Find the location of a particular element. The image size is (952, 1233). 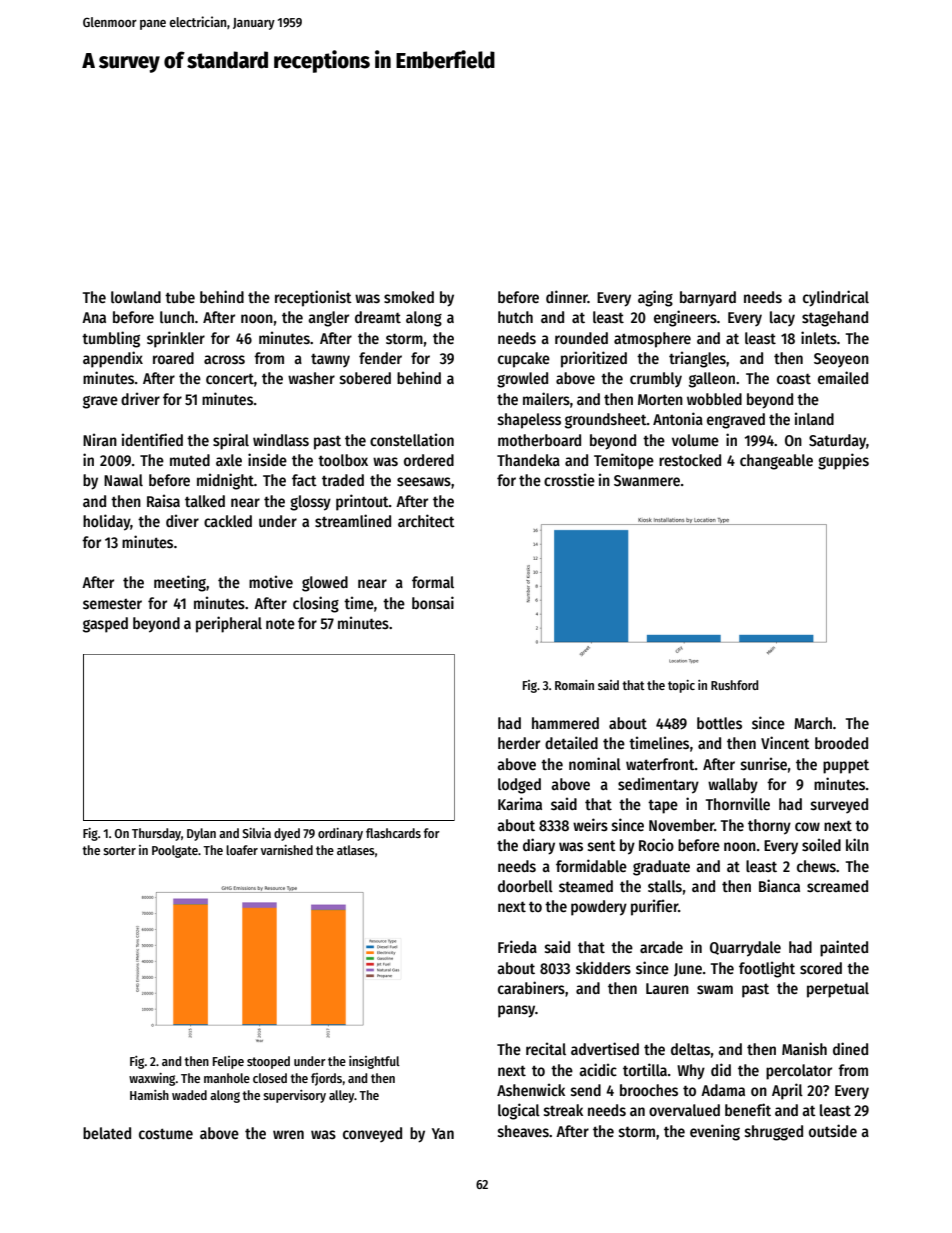

costume is located at coordinates (166, 1133).
